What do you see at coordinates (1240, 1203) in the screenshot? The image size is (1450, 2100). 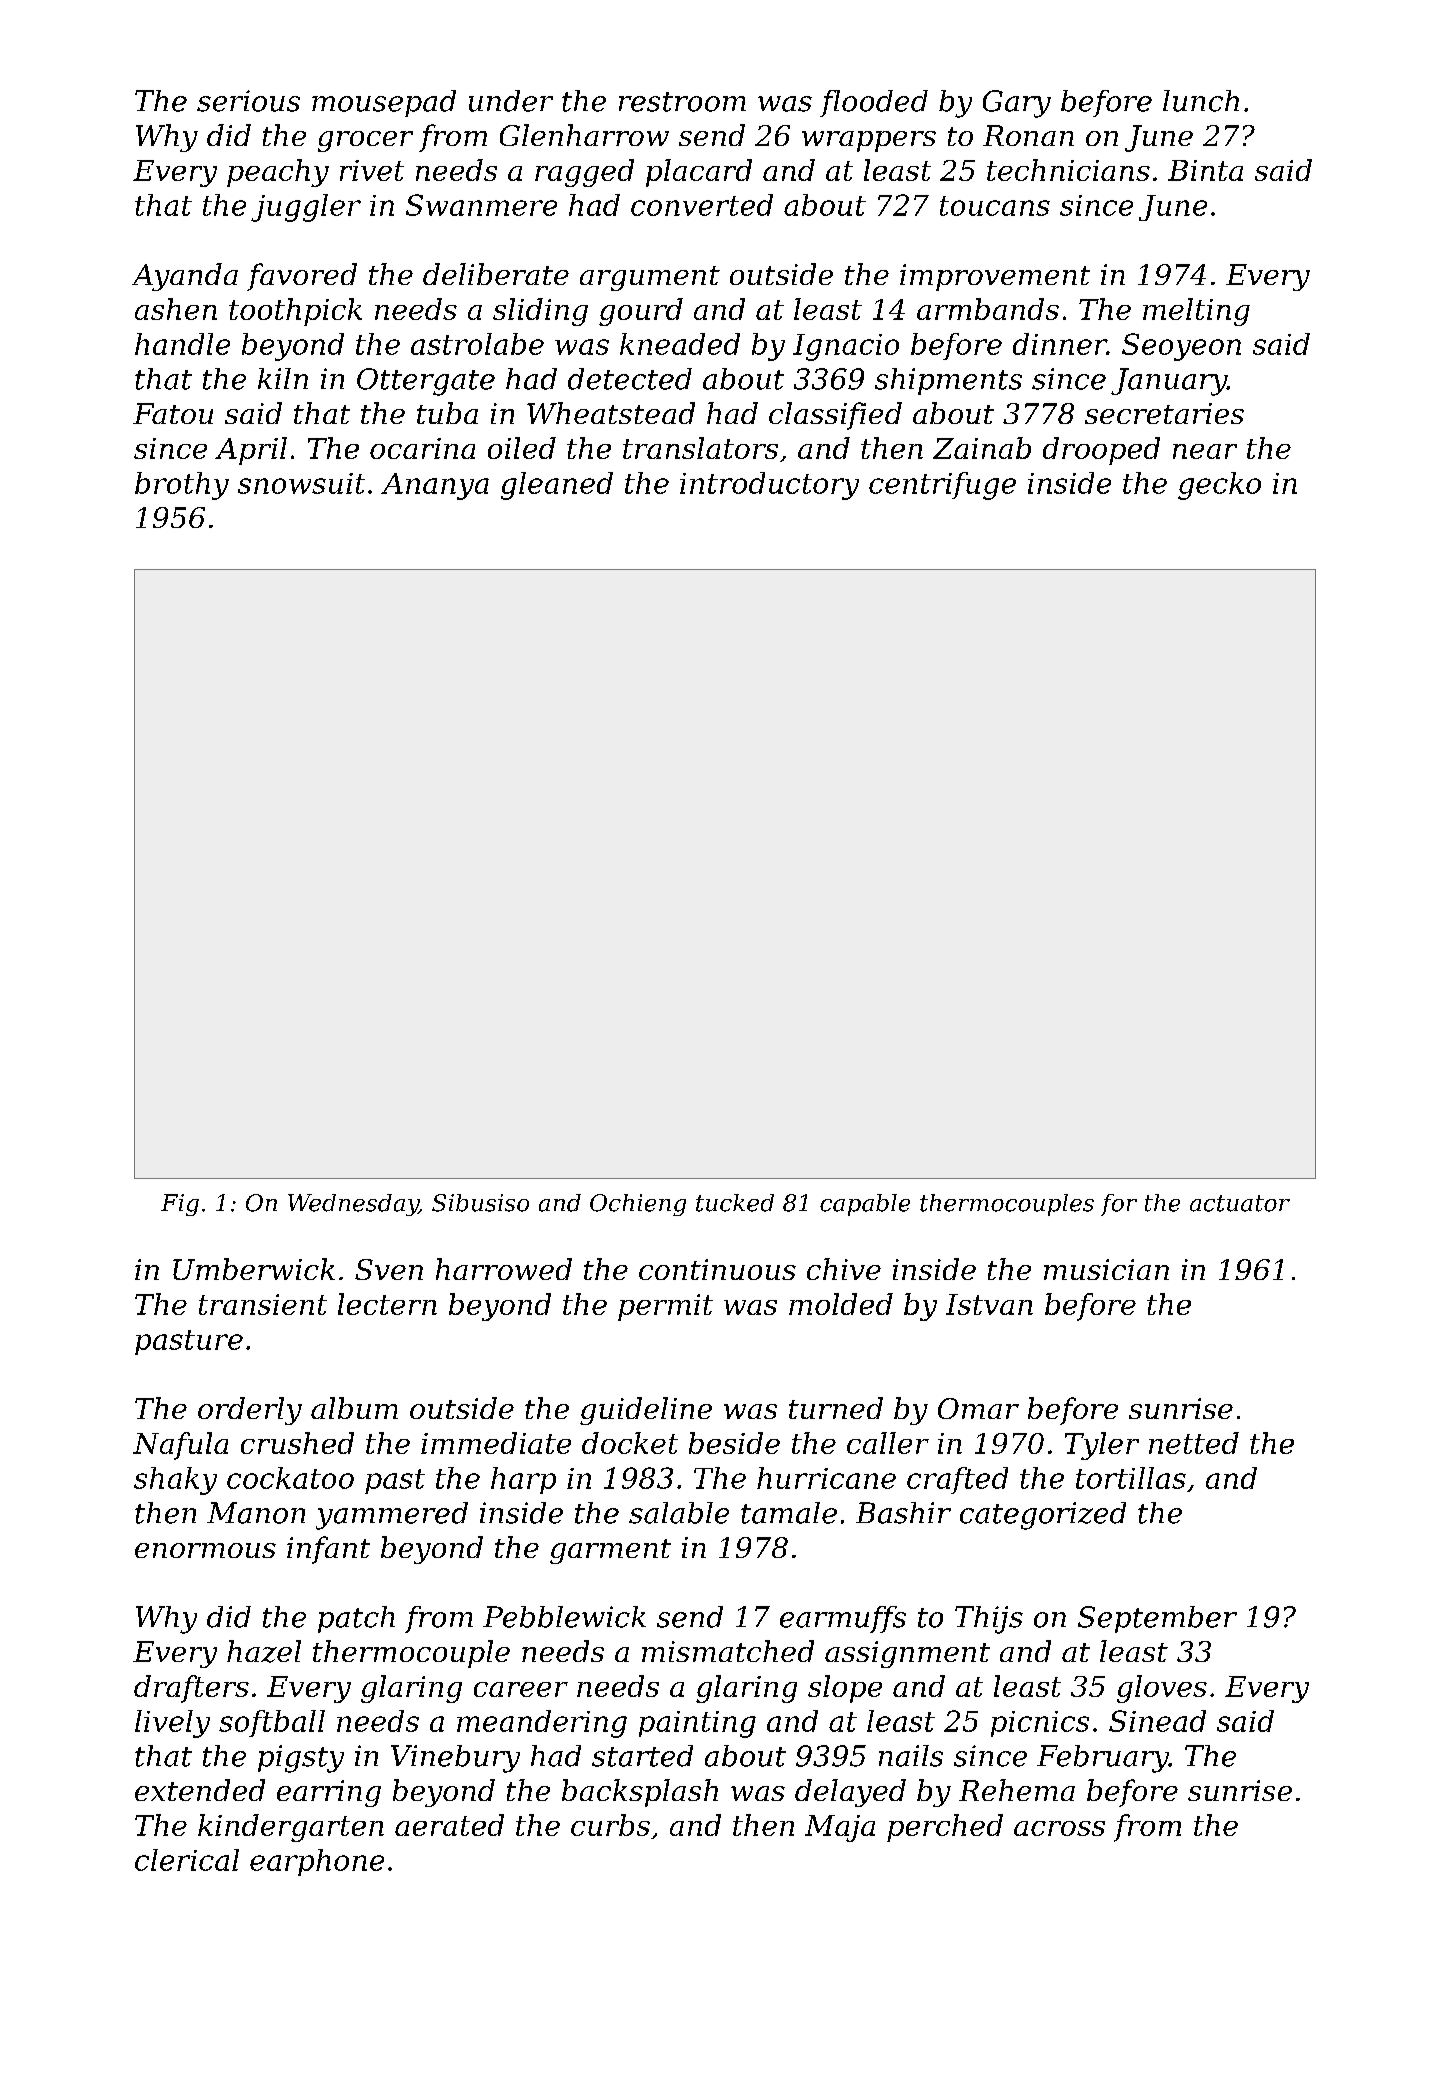 I see `actuator` at bounding box center [1240, 1203].
